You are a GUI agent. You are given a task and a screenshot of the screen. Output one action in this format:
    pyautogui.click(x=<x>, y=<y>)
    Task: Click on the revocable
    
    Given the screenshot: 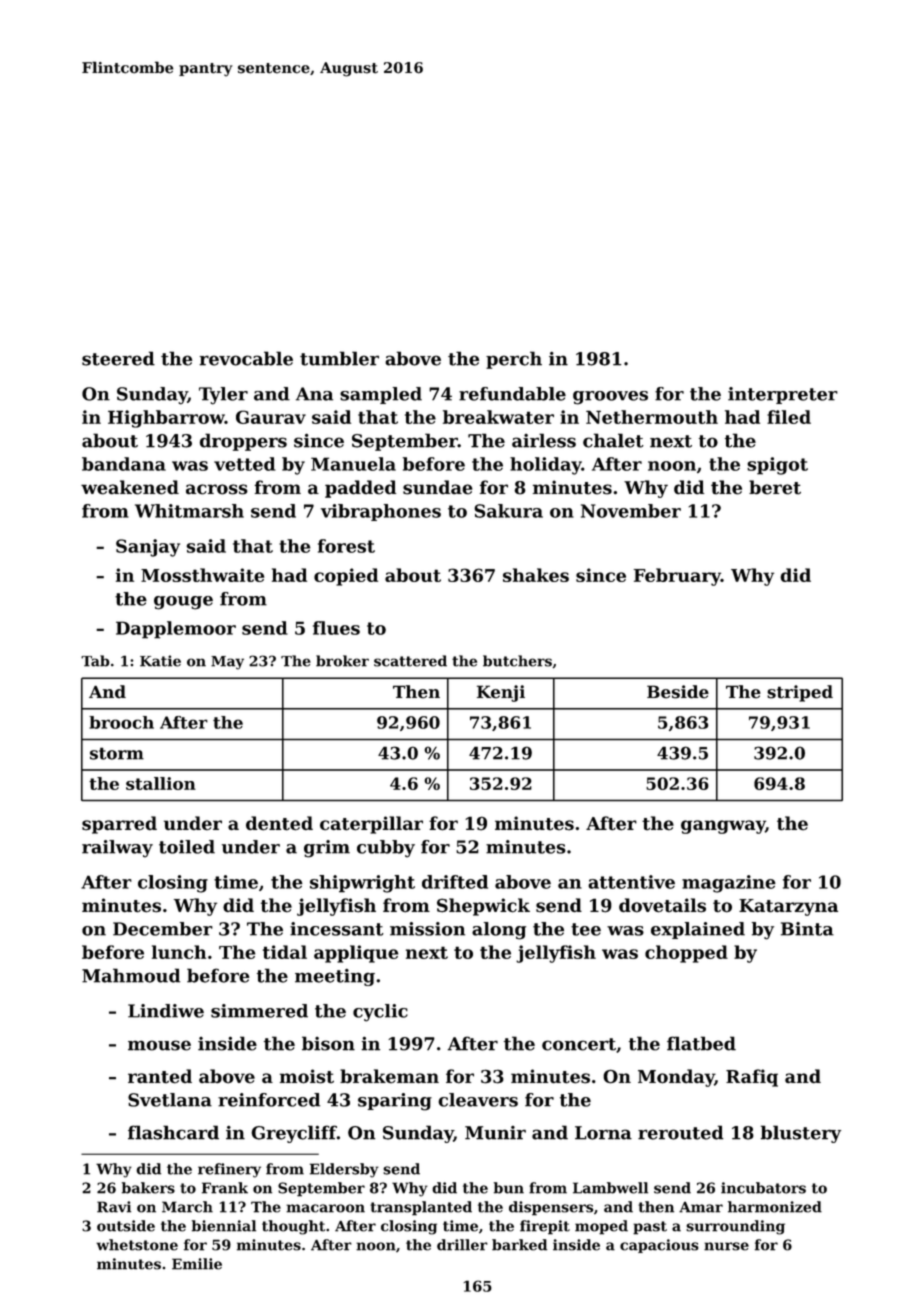 What is the action you would take?
    pyautogui.click(x=246, y=358)
